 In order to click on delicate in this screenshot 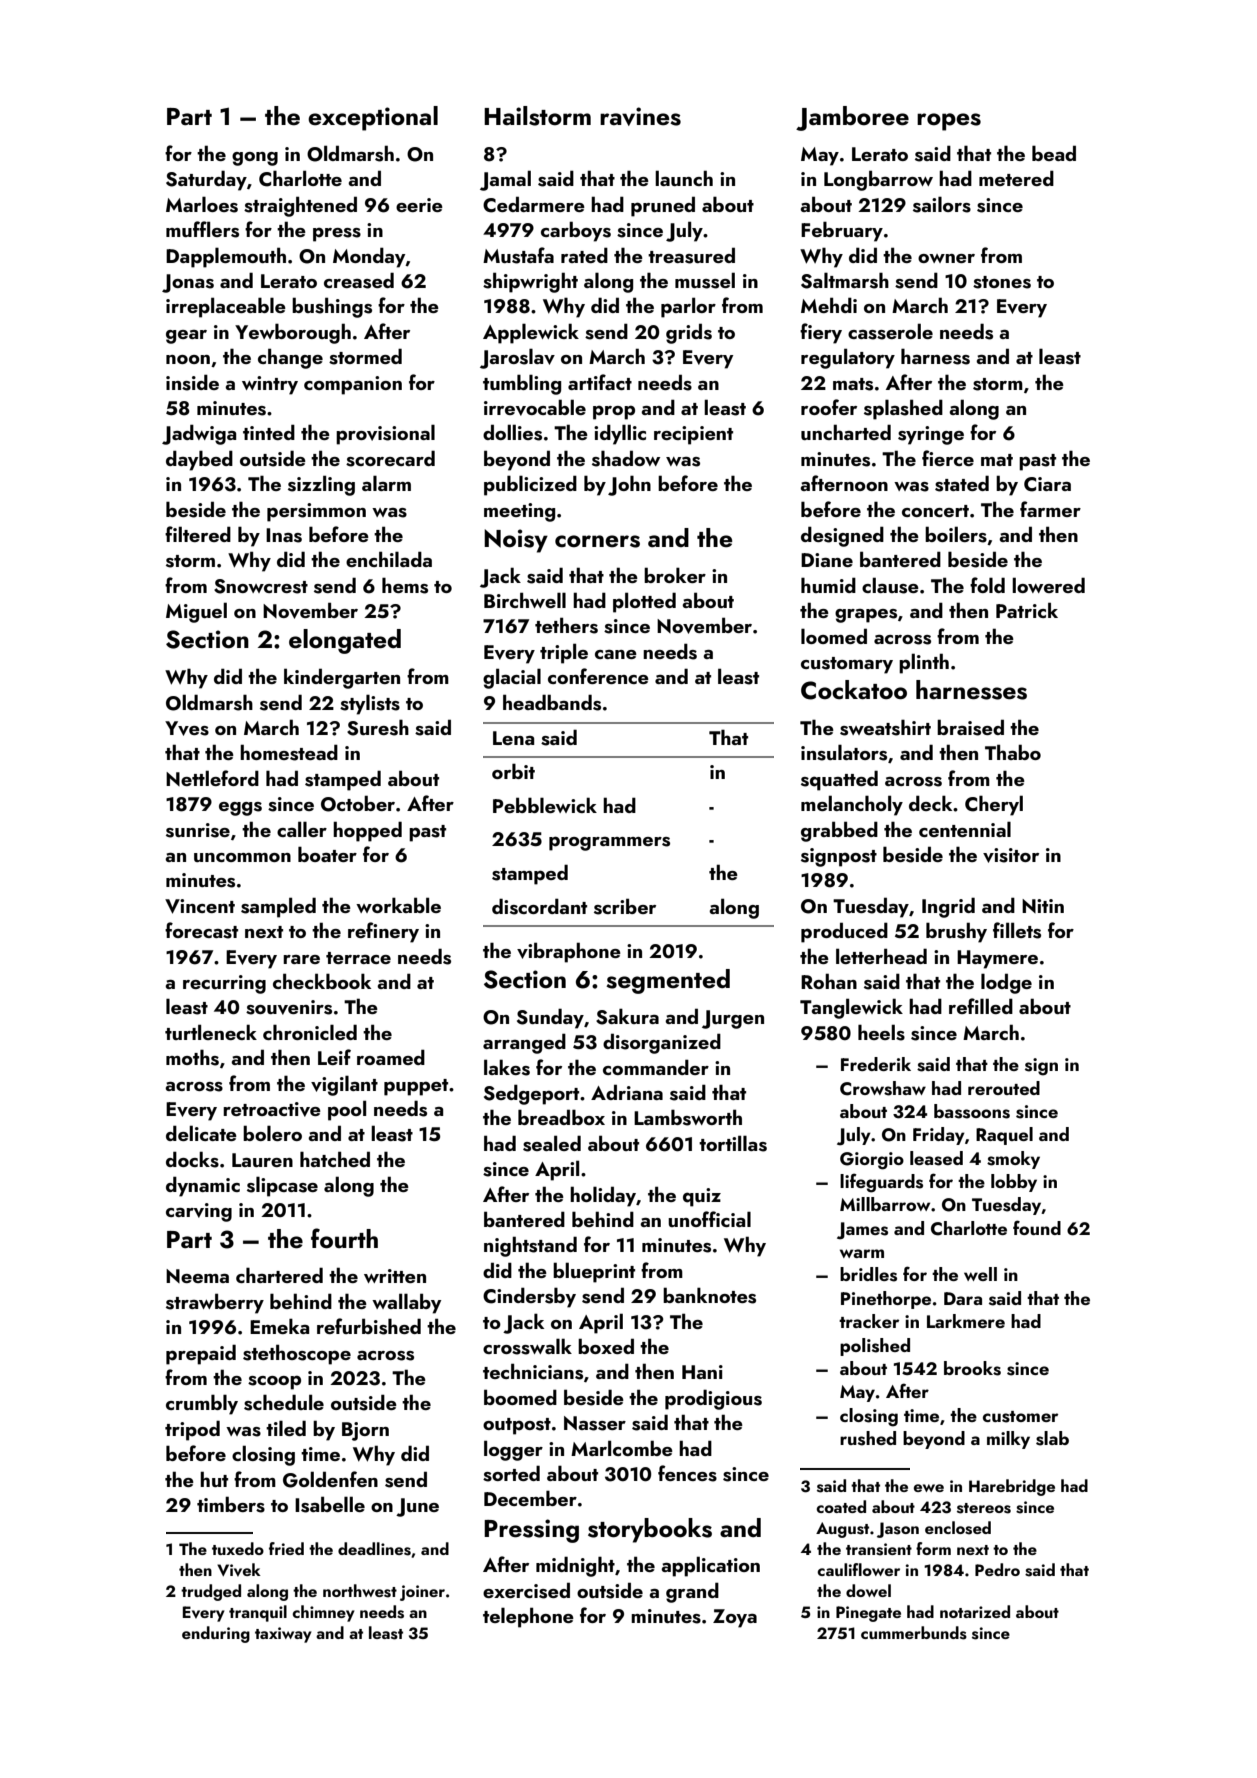, I will do `click(201, 1133)`.
